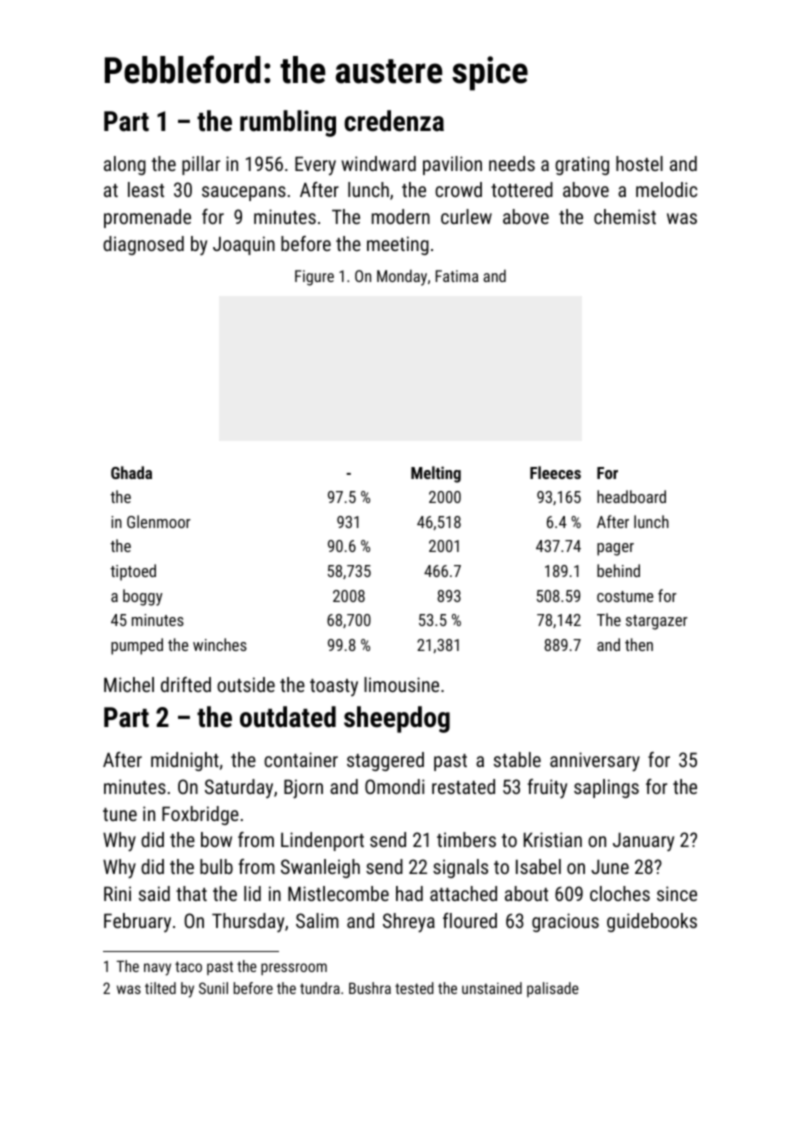  What do you see at coordinates (414, 988) in the page?
I see `tested` at bounding box center [414, 988].
